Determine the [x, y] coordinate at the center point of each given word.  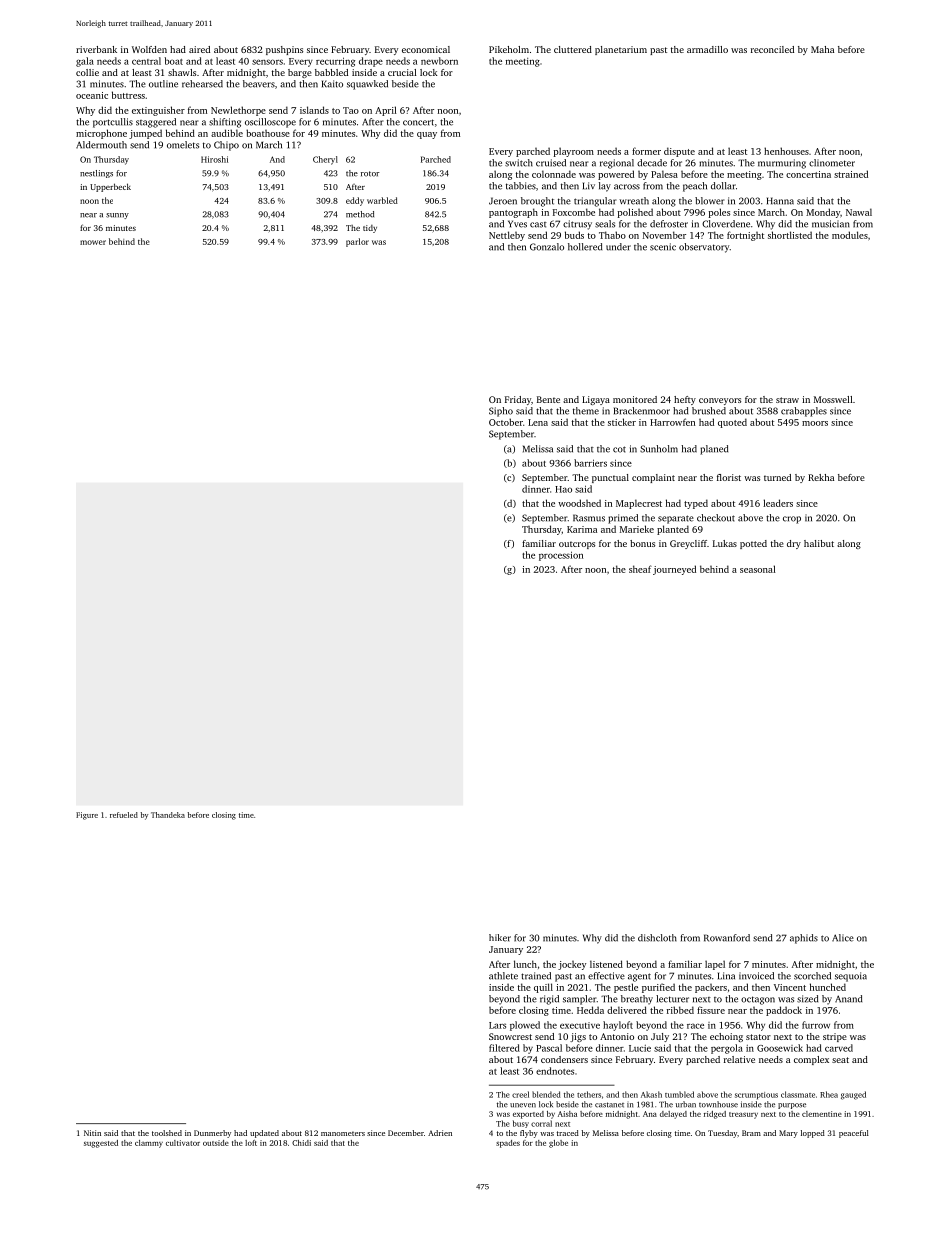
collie [87, 72]
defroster [669, 224]
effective [606, 976]
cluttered [573, 49]
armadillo [707, 49]
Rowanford [727, 938]
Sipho [501, 412]
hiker [500, 938]
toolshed [167, 1133]
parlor [357, 242]
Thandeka [168, 815]
